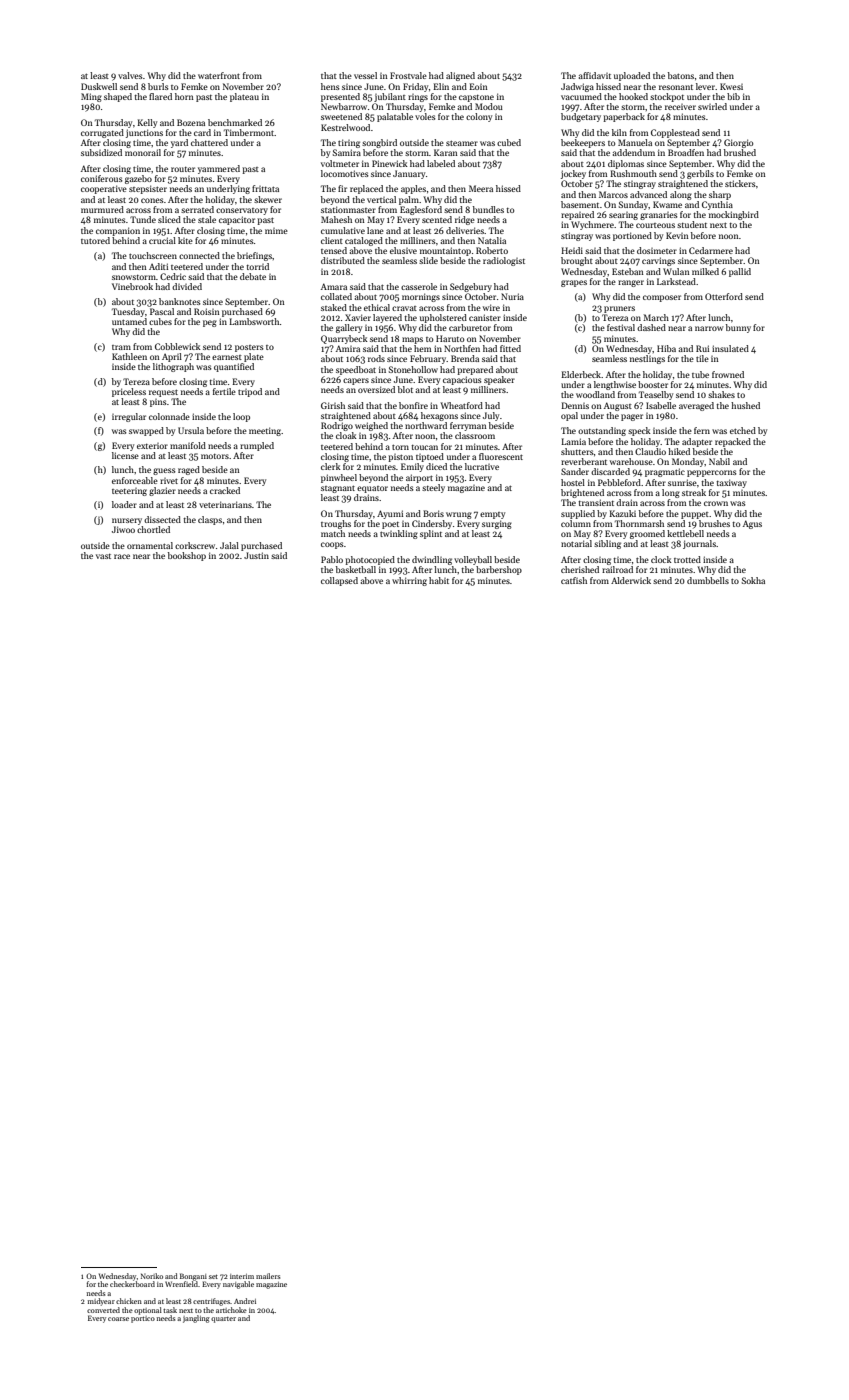  Describe the element at coordinates (223, 1320) in the image. I see `quarter` at that location.
